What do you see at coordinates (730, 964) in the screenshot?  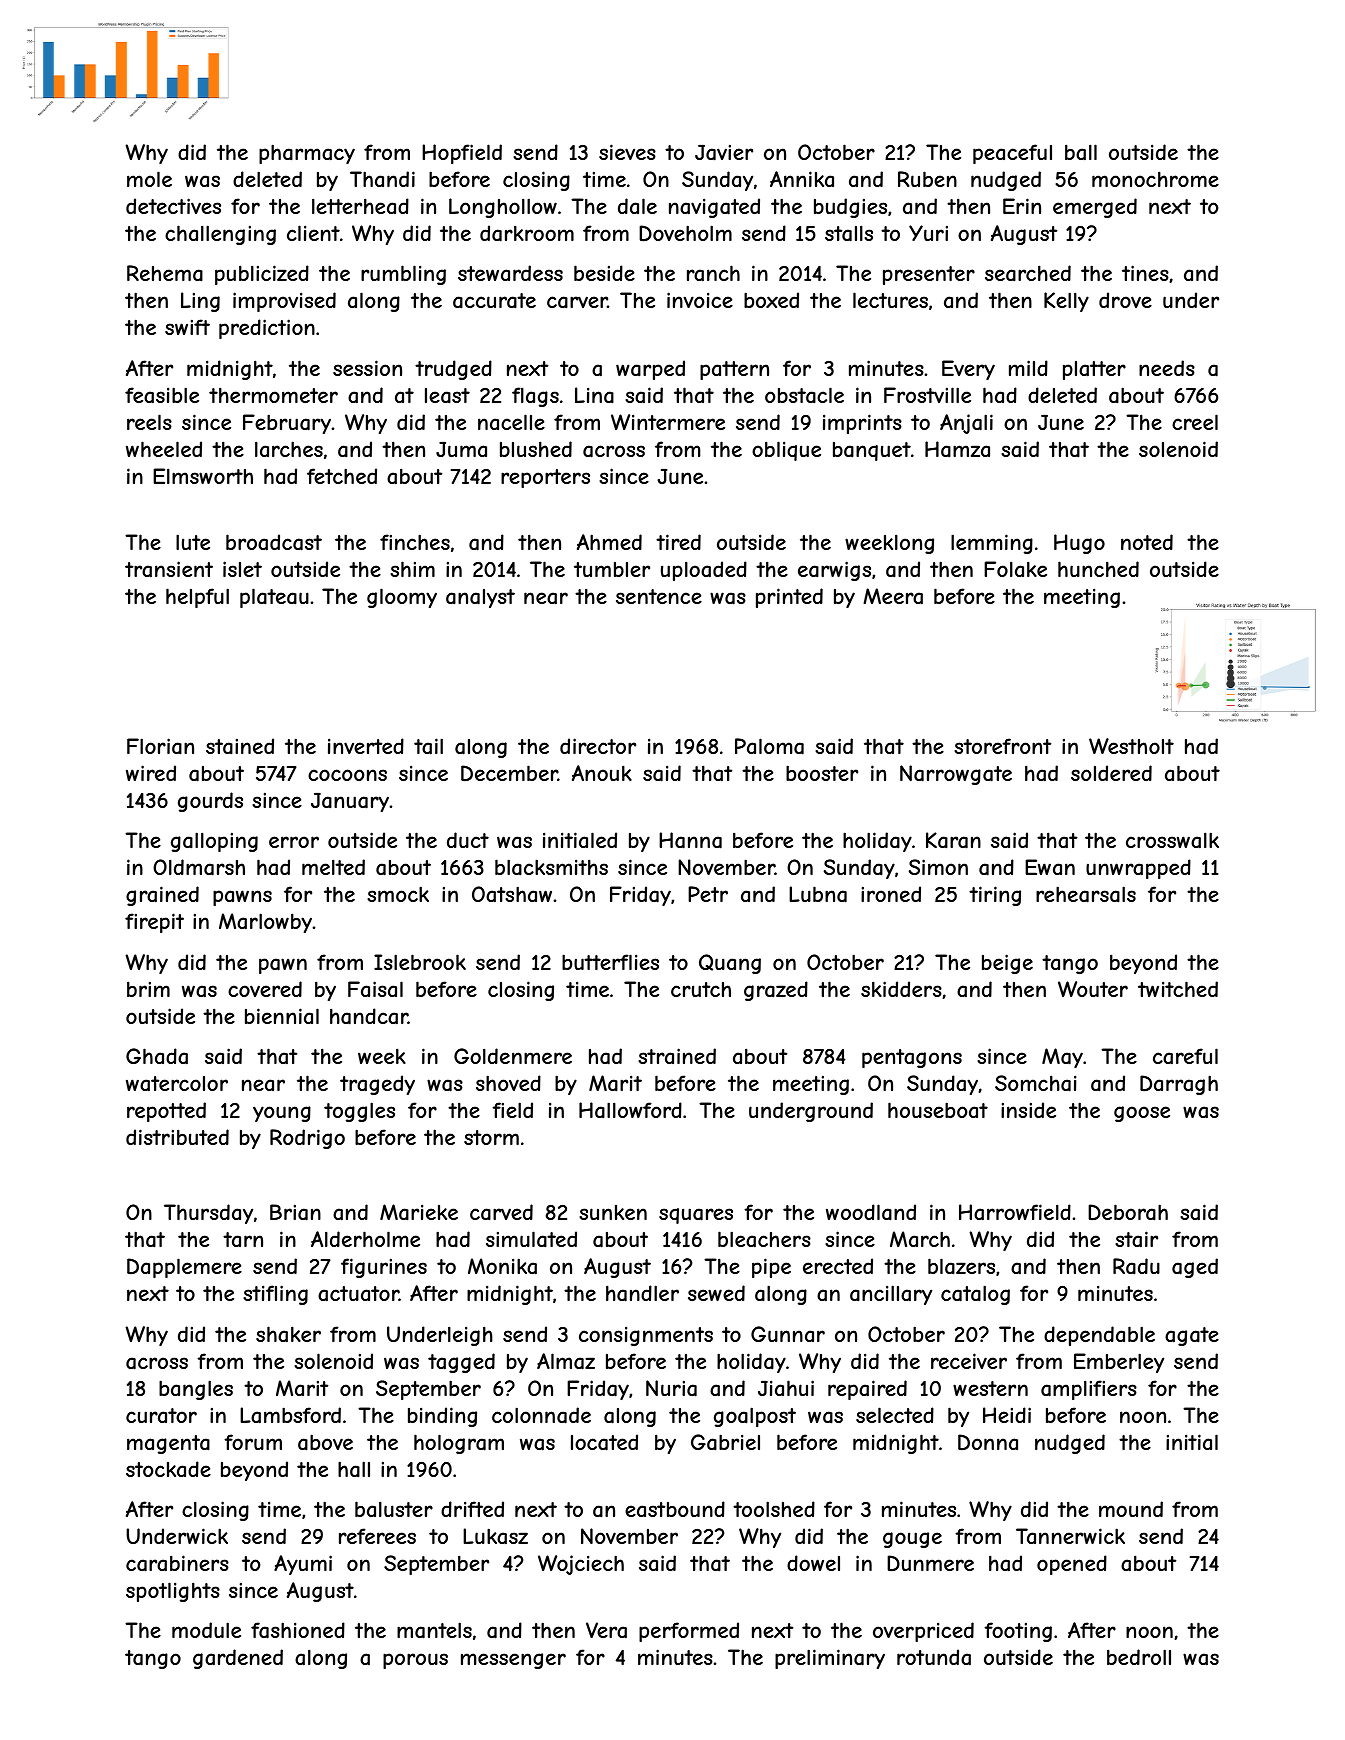 I see `Quang` at bounding box center [730, 964].
